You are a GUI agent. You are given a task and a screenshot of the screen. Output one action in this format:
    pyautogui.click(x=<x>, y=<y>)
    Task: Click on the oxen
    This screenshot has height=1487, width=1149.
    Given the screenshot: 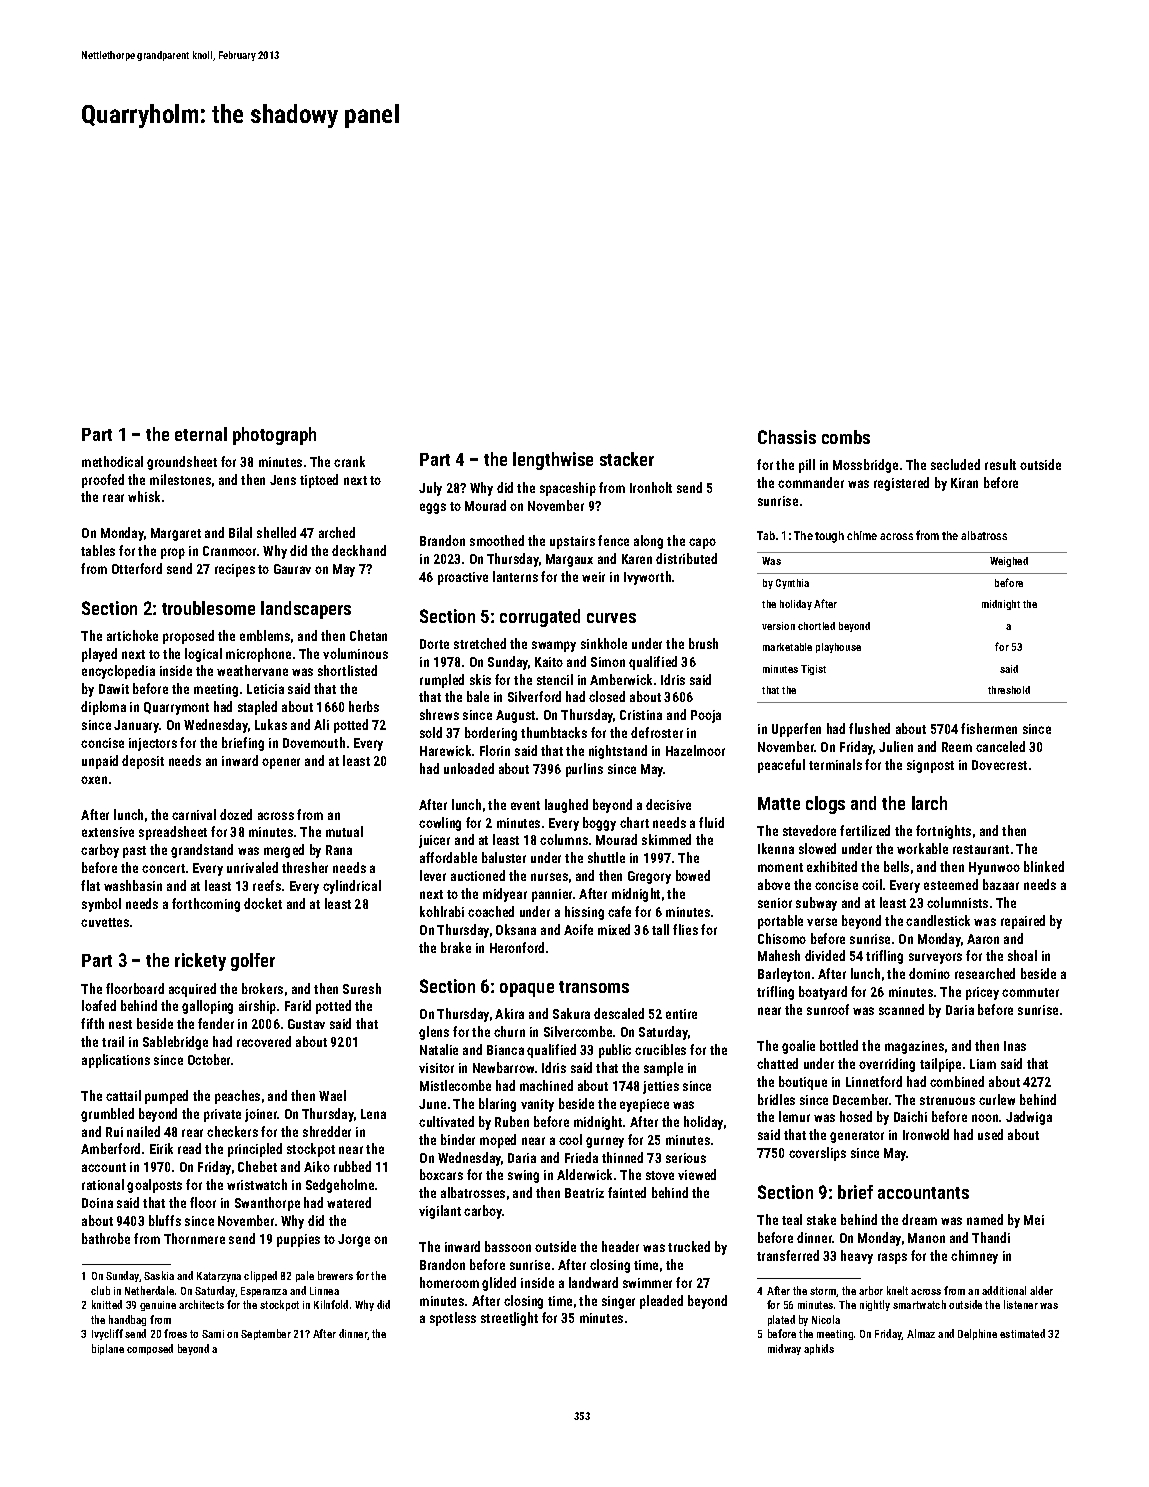 What is the action you would take?
    pyautogui.click(x=94, y=780)
